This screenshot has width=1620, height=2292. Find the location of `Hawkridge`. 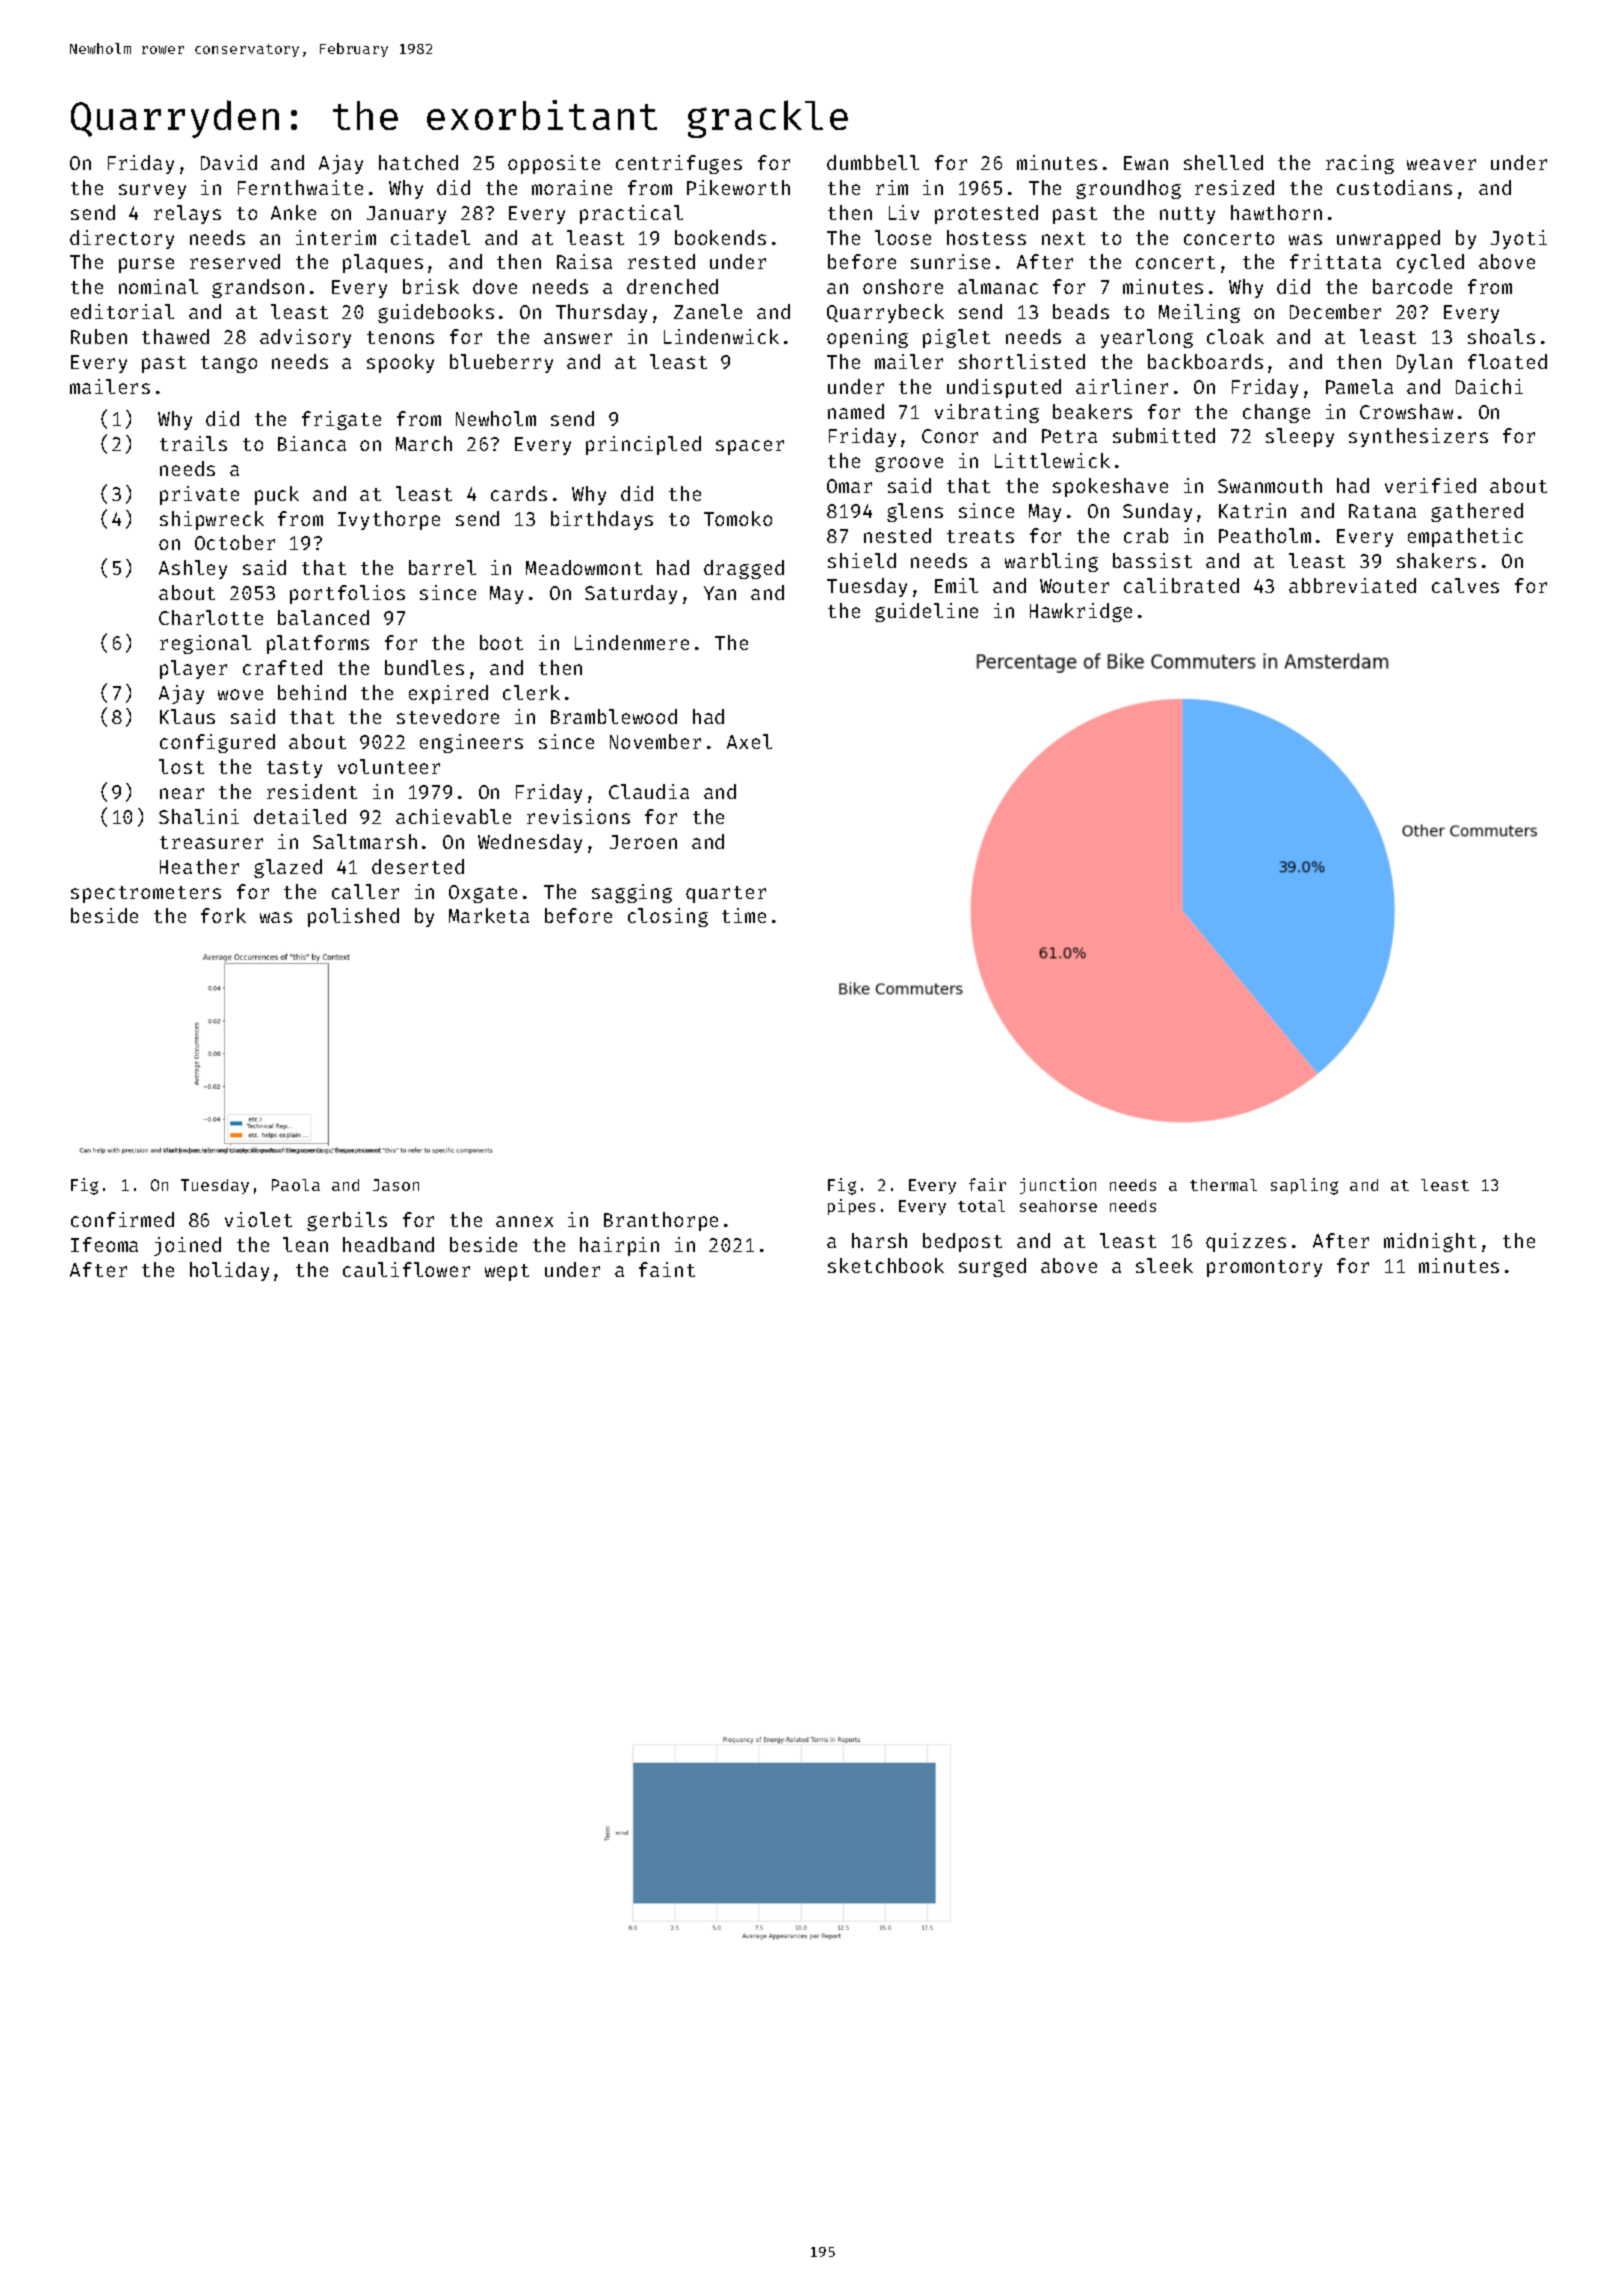

Hawkridge is located at coordinates (1081, 612).
